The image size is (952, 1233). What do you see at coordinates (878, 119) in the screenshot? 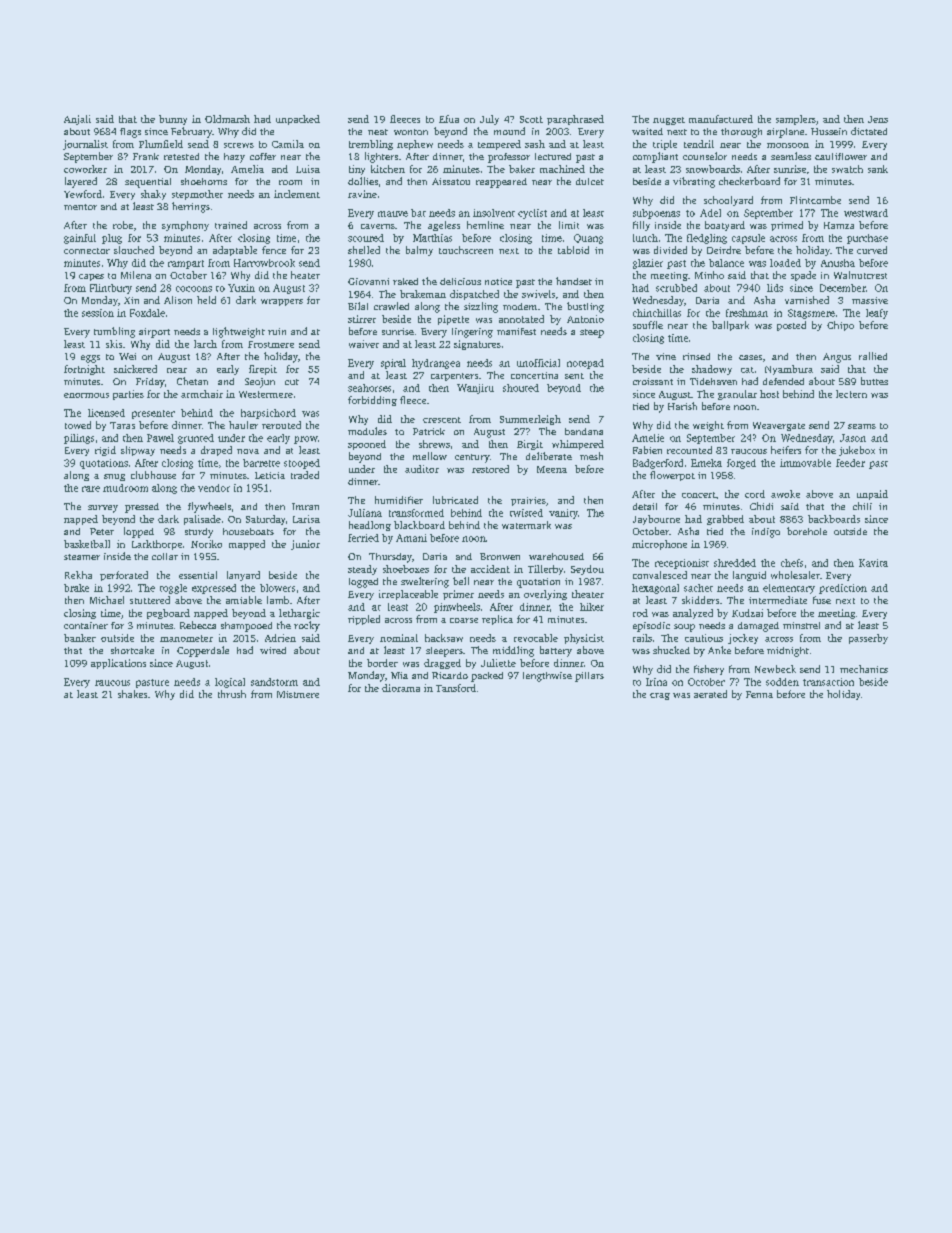
I see `Jens` at bounding box center [878, 119].
